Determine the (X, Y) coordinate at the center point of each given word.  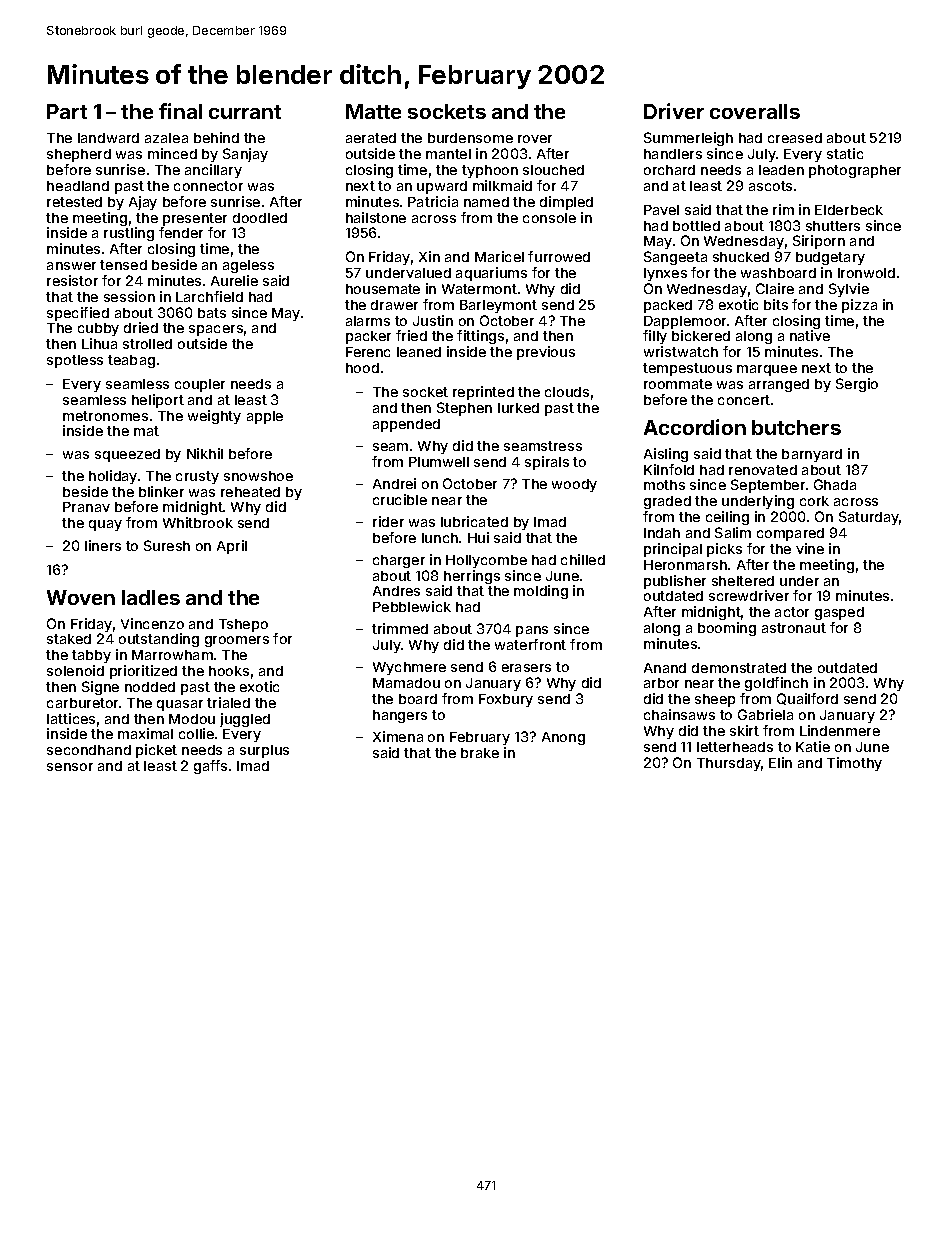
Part (67, 111)
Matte (373, 111)
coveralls (755, 111)
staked (69, 639)
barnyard (812, 455)
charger (399, 561)
